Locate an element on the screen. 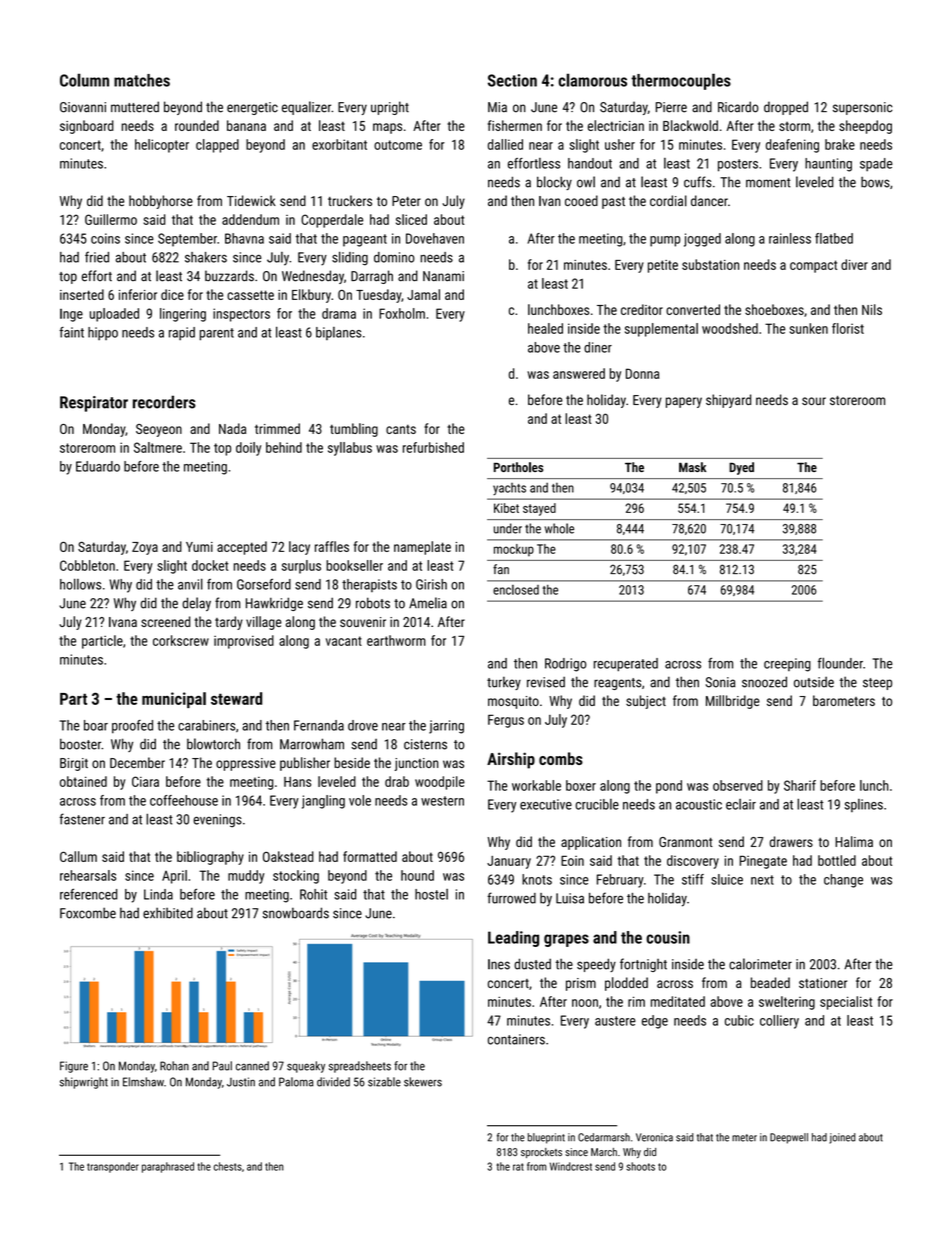 This screenshot has width=952, height=1233. coffeehouse is located at coordinates (184, 800).
